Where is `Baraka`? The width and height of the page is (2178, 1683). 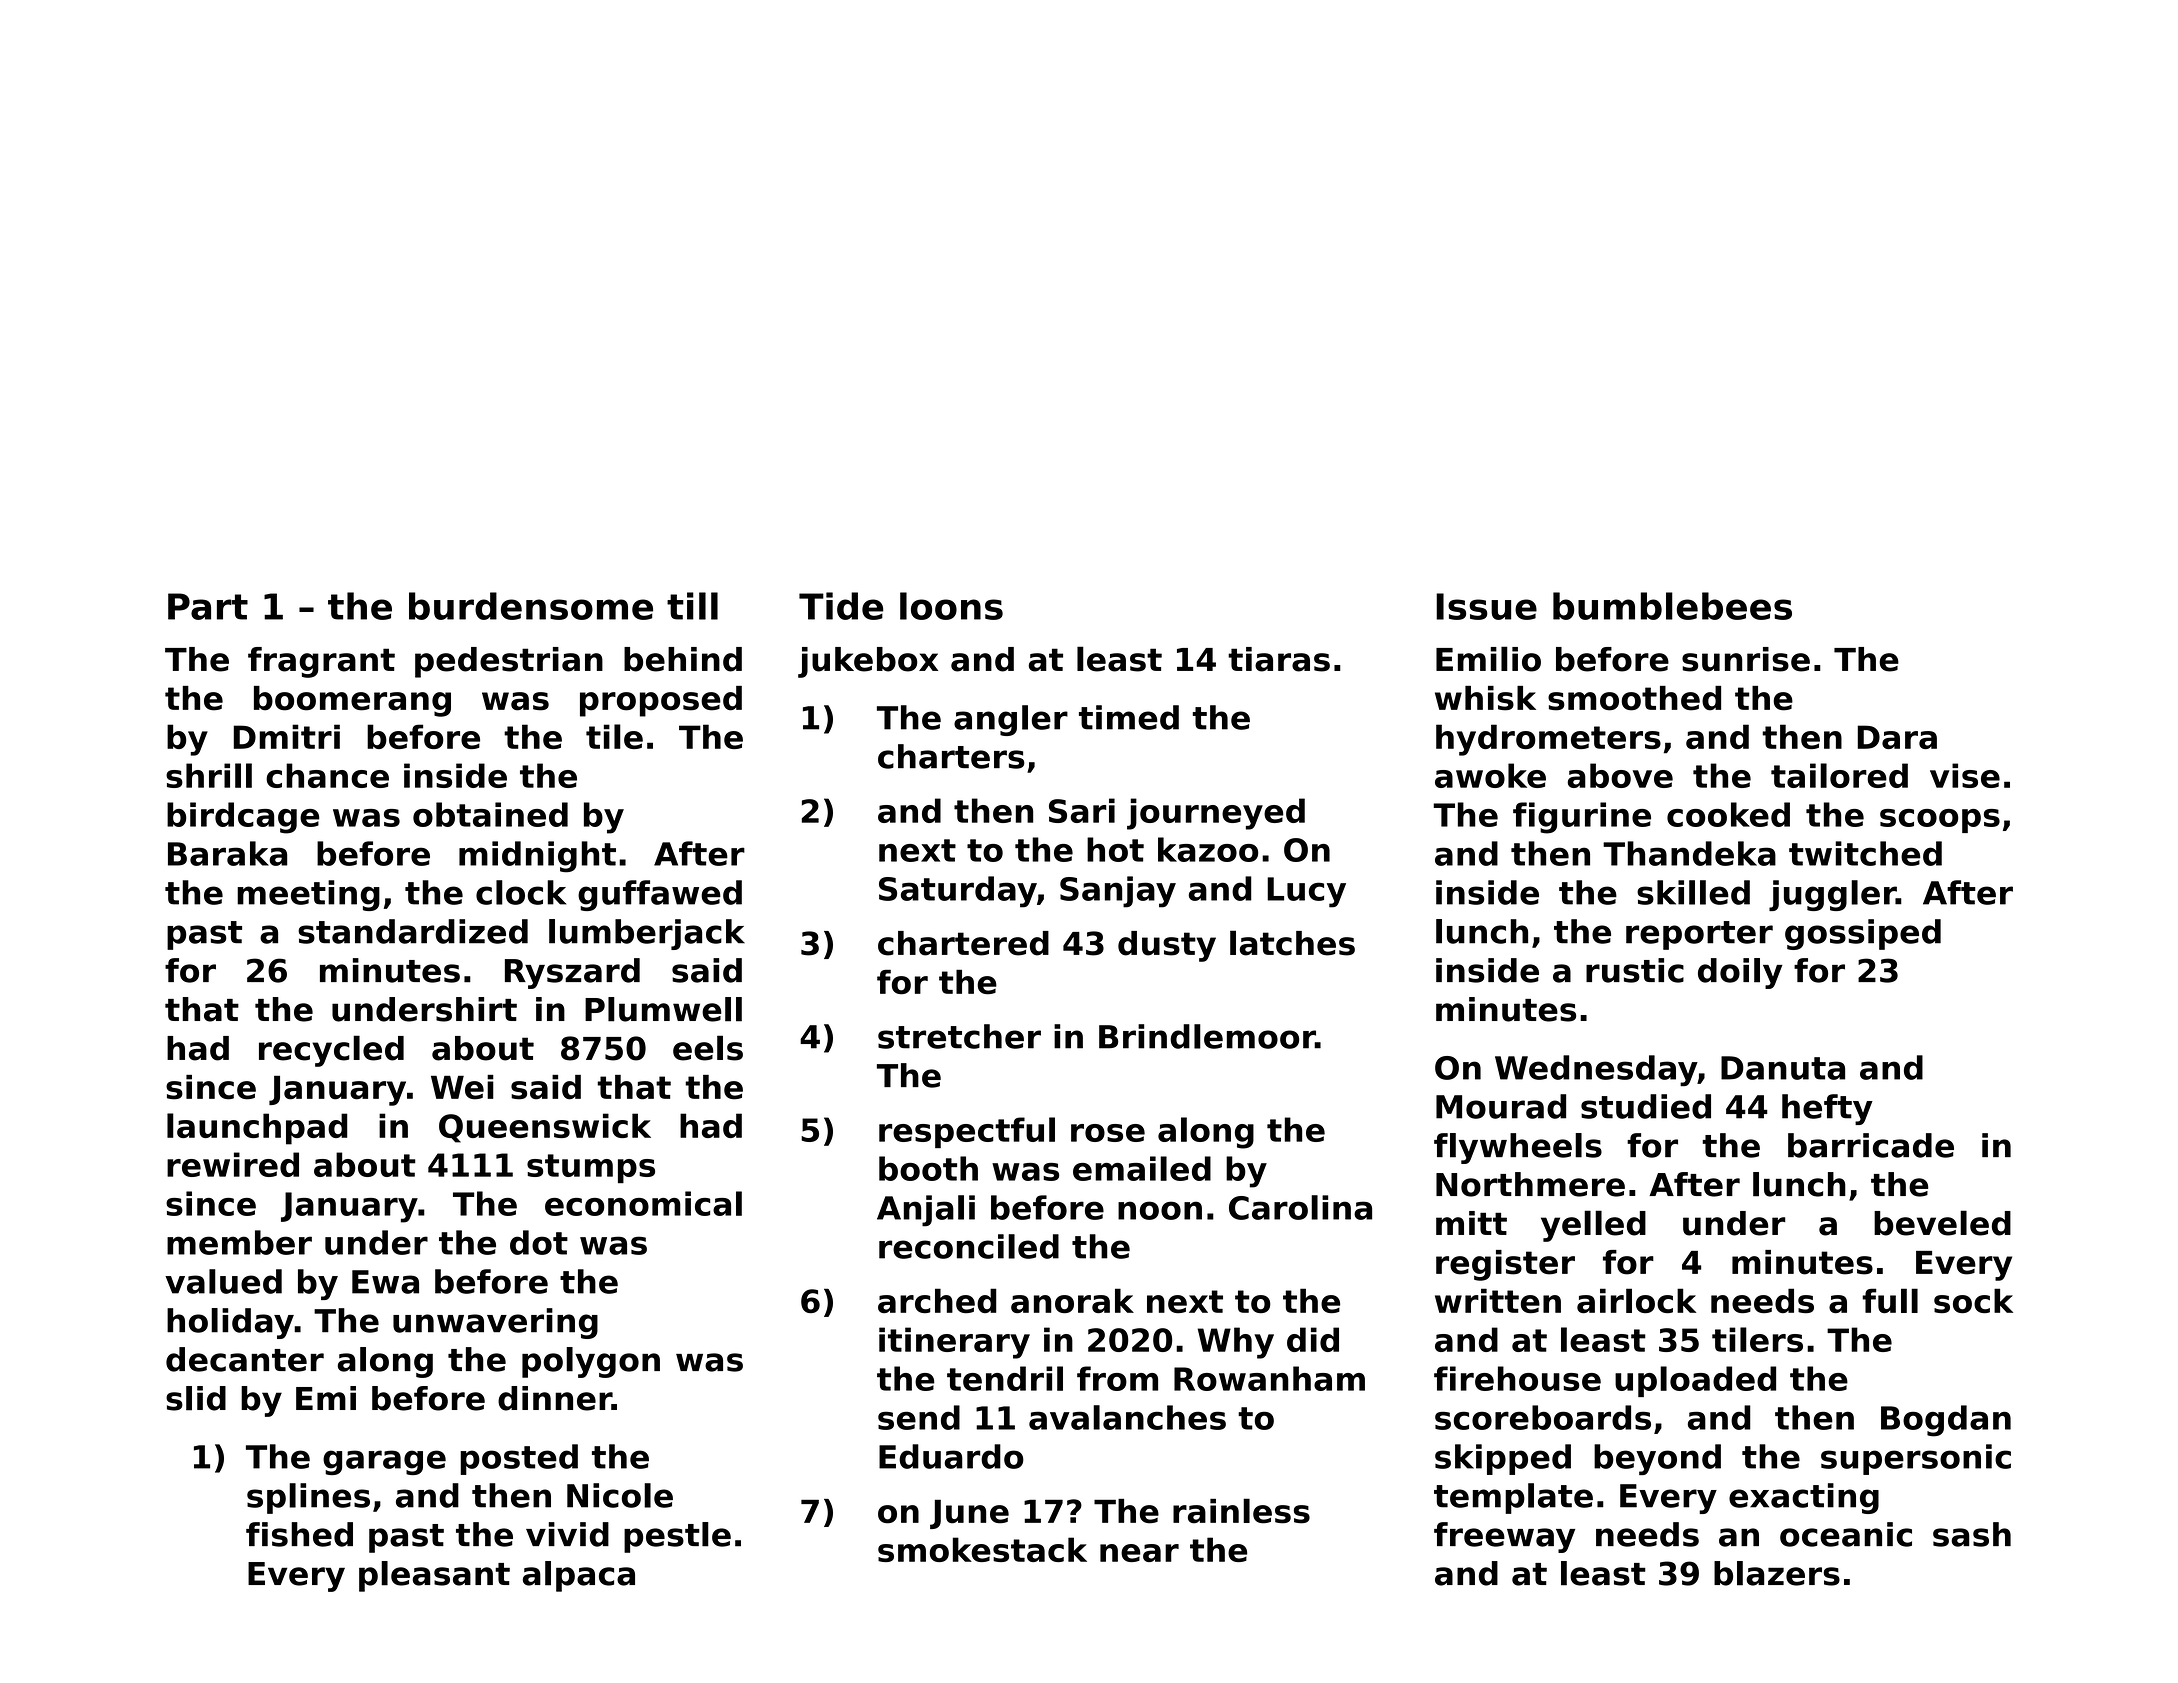 Baraka is located at coordinates (227, 853).
